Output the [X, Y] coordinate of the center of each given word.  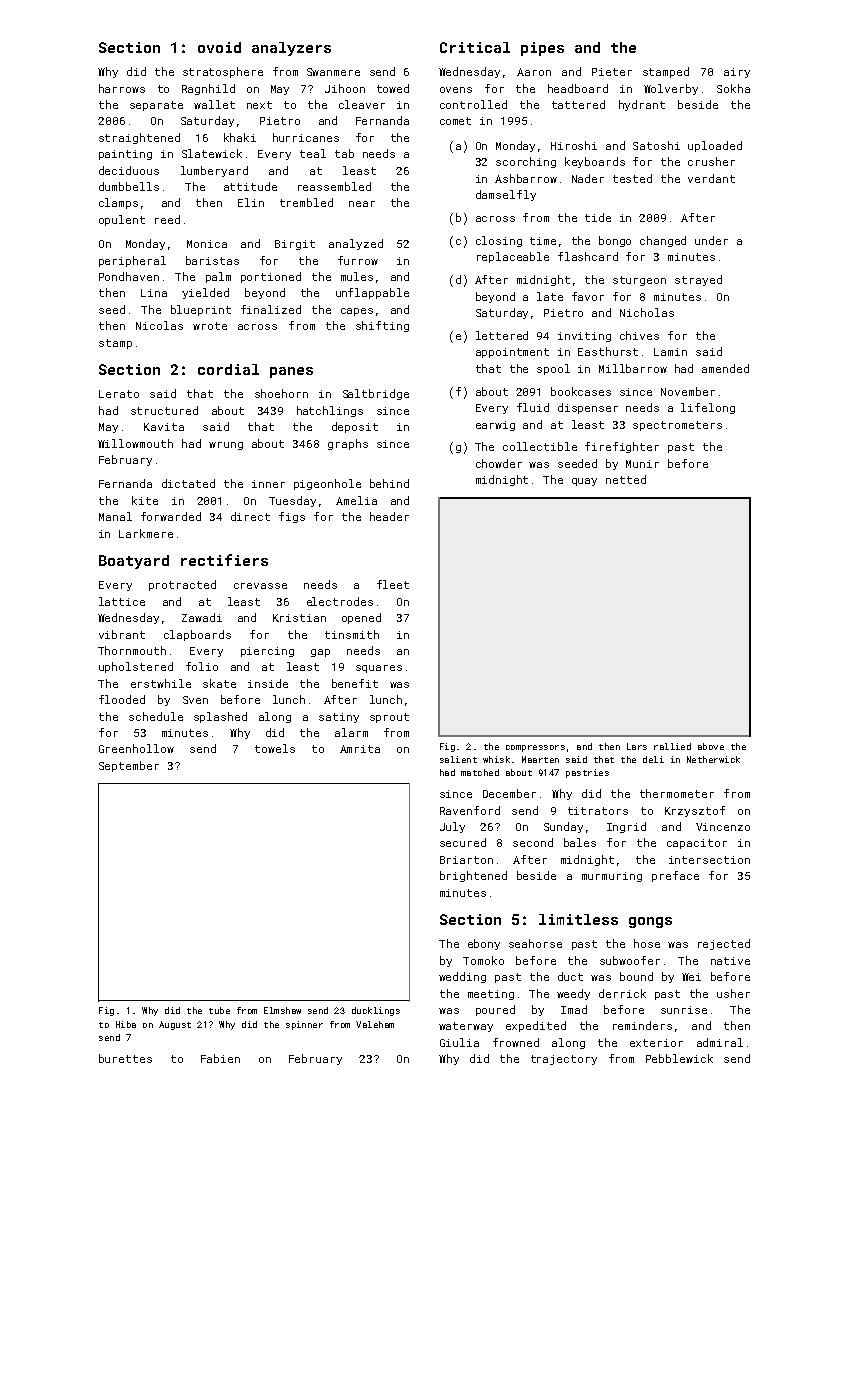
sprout [389, 718]
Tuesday [292, 501]
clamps [118, 203]
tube [219, 1010]
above [711, 746]
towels [275, 748]
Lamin [670, 352]
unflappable [372, 293]
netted [626, 479]
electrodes [340, 601]
